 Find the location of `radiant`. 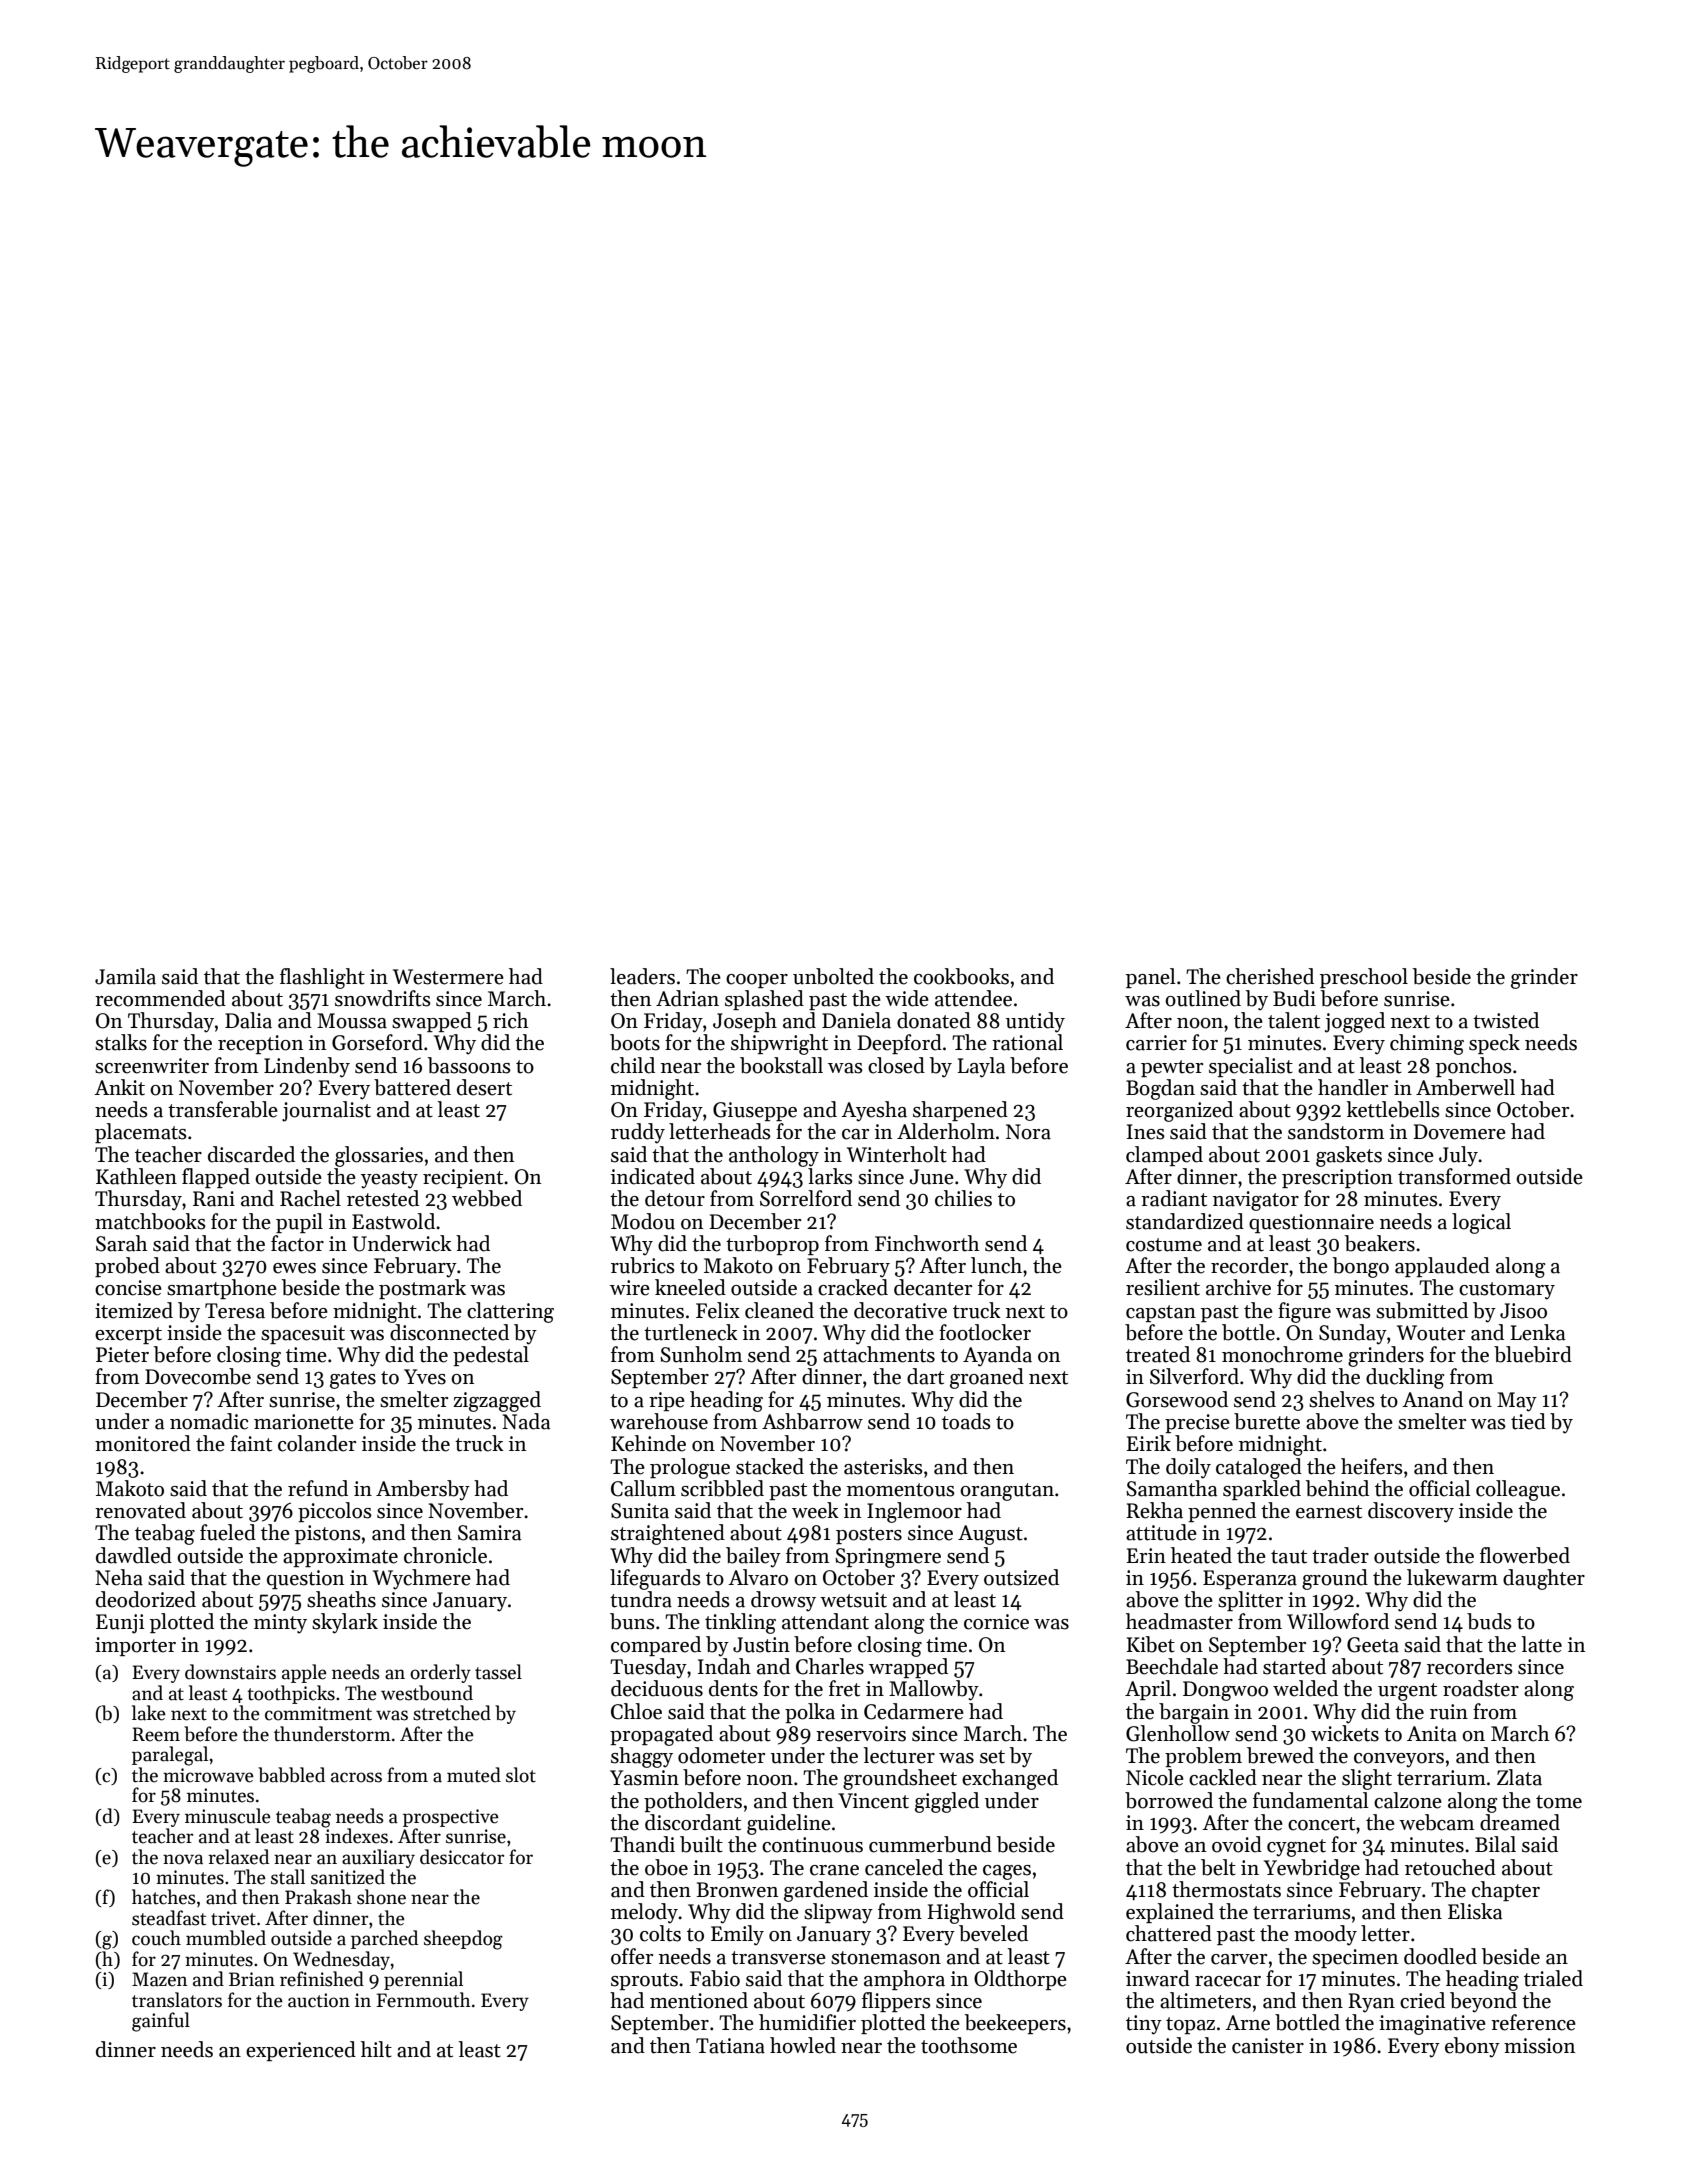

radiant is located at coordinates (1174, 1198).
